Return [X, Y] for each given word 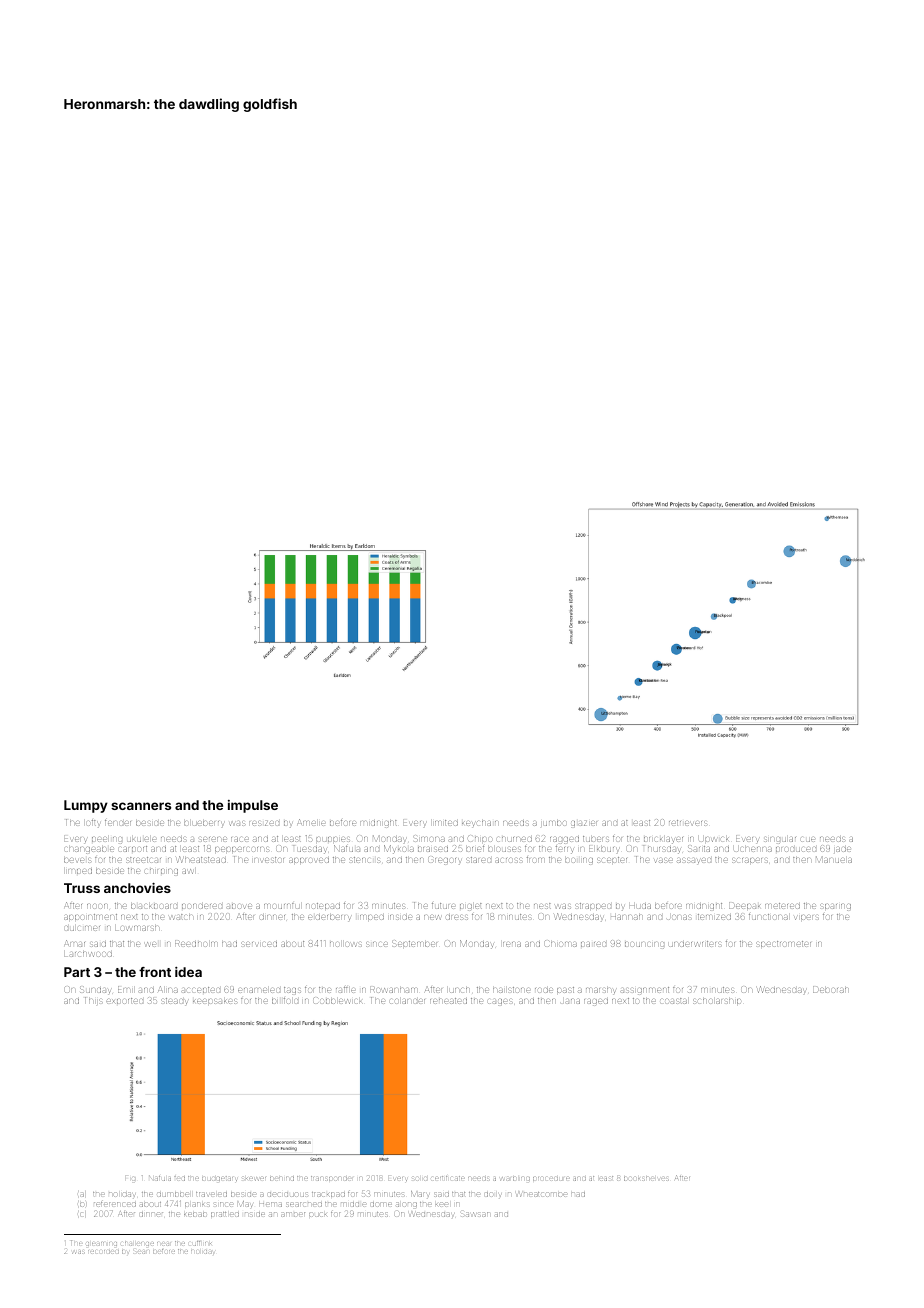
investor [269, 860]
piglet [471, 907]
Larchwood [88, 954]
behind [282, 1179]
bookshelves [646, 1179]
